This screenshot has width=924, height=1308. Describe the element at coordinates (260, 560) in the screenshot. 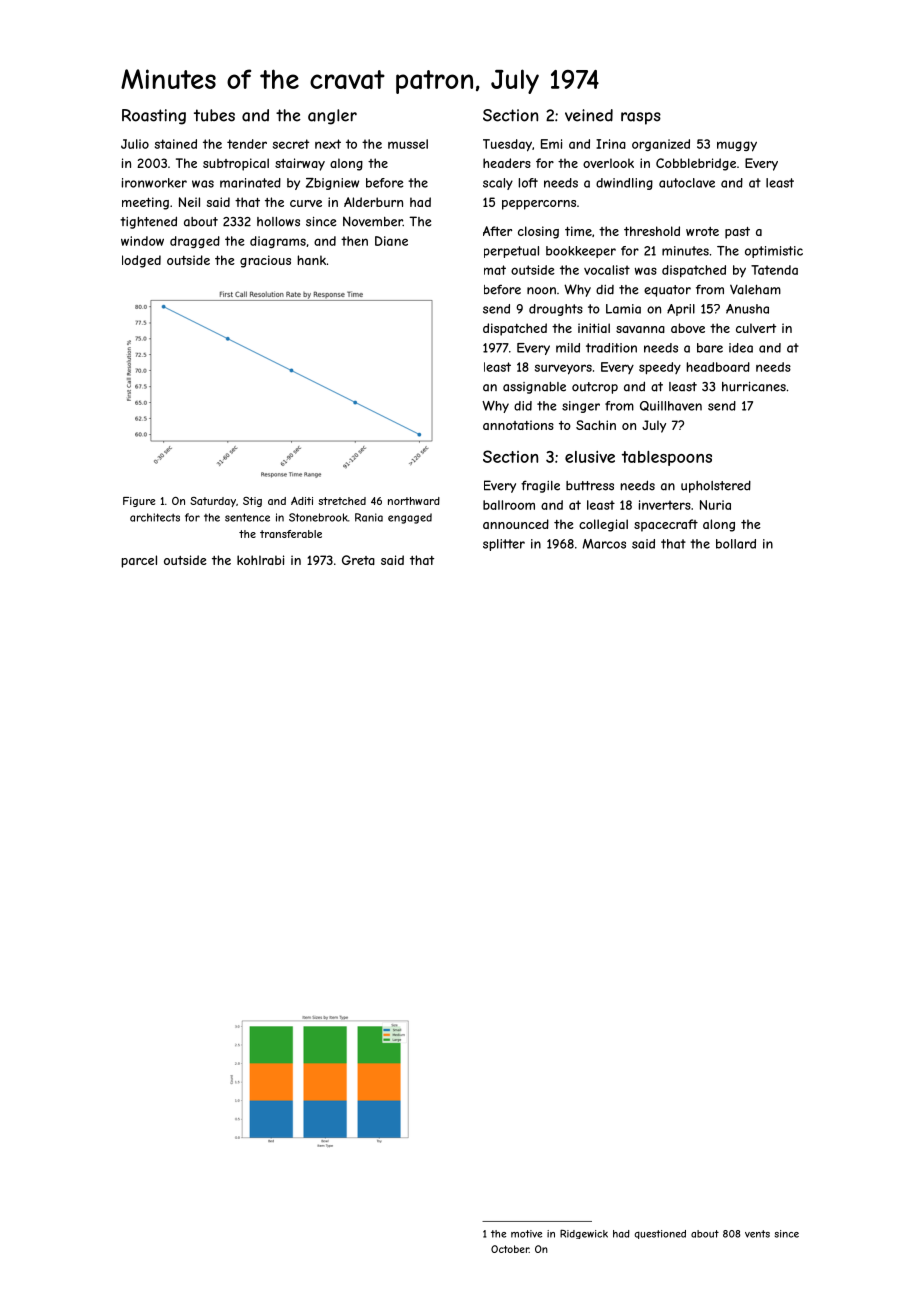

I see `kohlrabi` at that location.
